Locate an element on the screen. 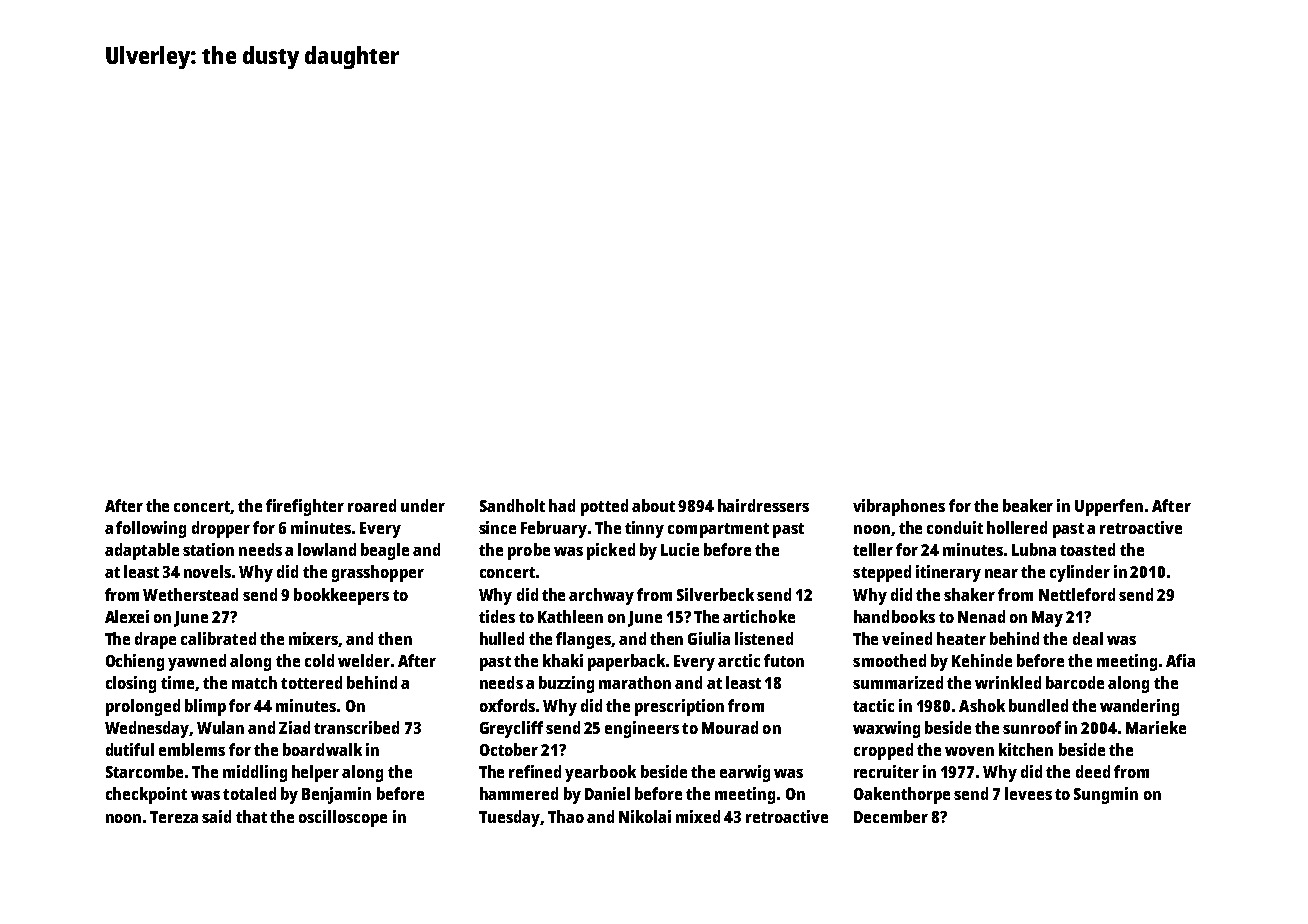  Upperfen is located at coordinates (1109, 507).
